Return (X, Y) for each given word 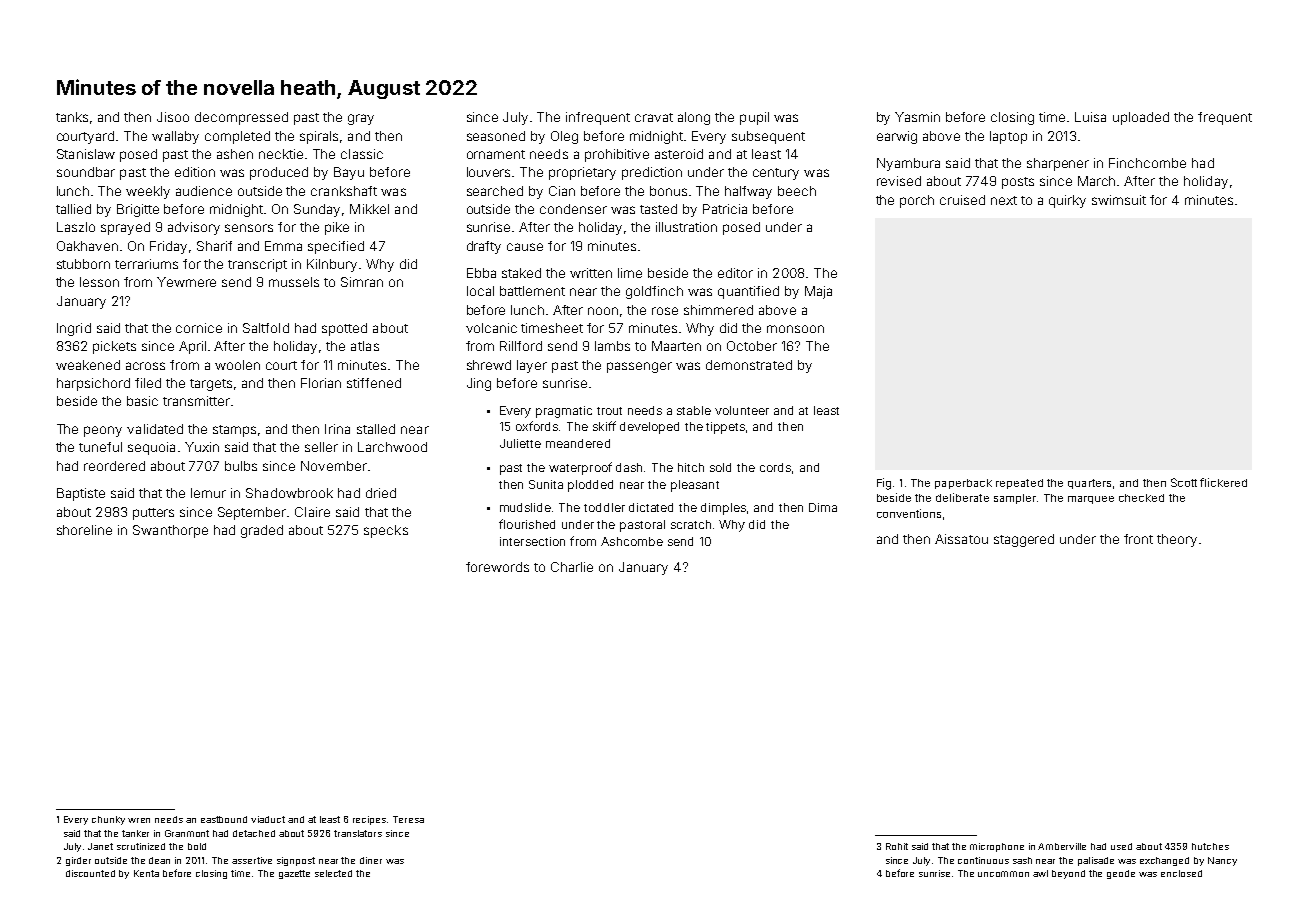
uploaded (1141, 118)
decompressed (241, 118)
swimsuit (1119, 200)
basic (142, 401)
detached (254, 833)
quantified (748, 292)
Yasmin (917, 117)
